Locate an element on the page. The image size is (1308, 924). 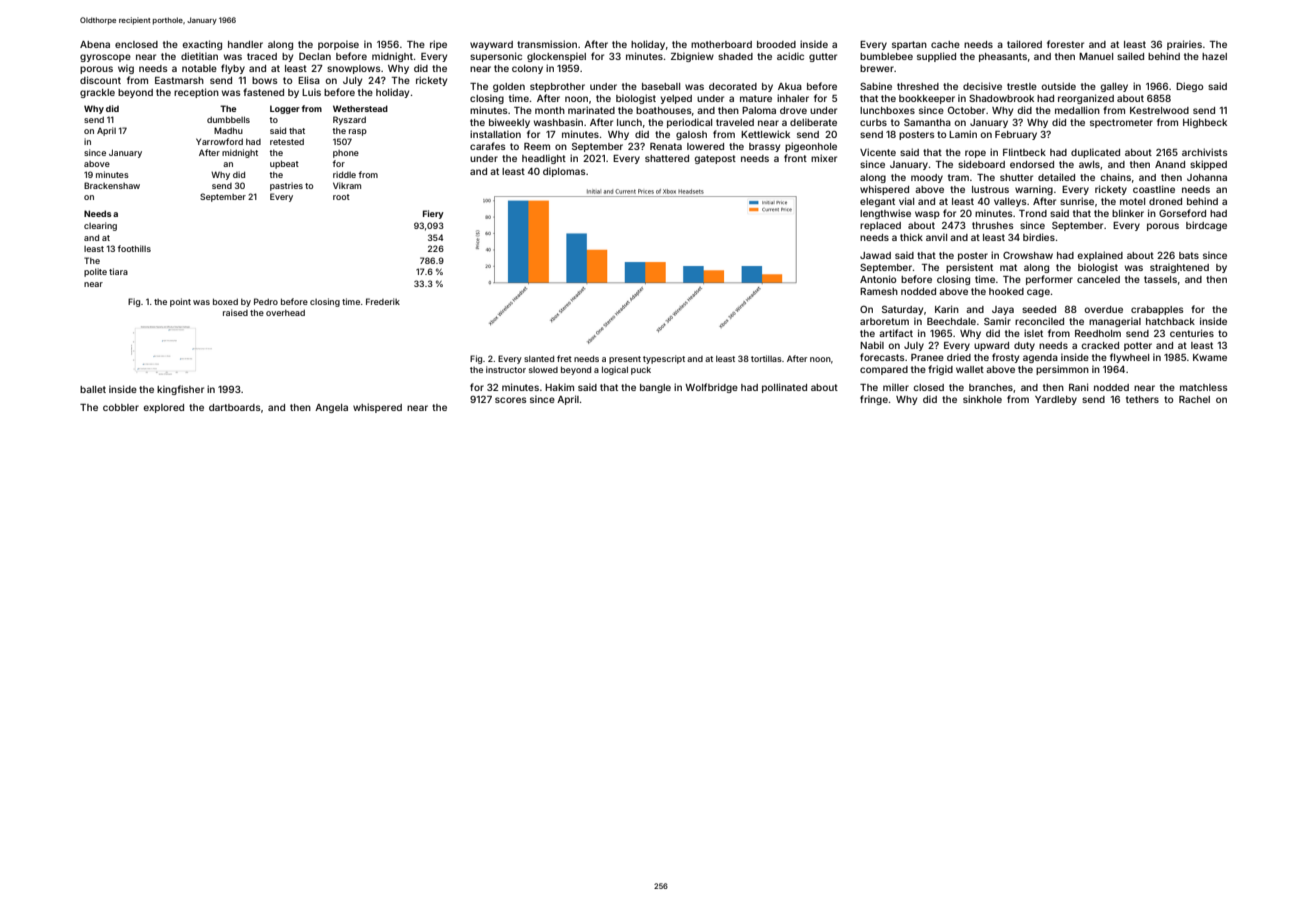
wayward is located at coordinates (491, 45).
